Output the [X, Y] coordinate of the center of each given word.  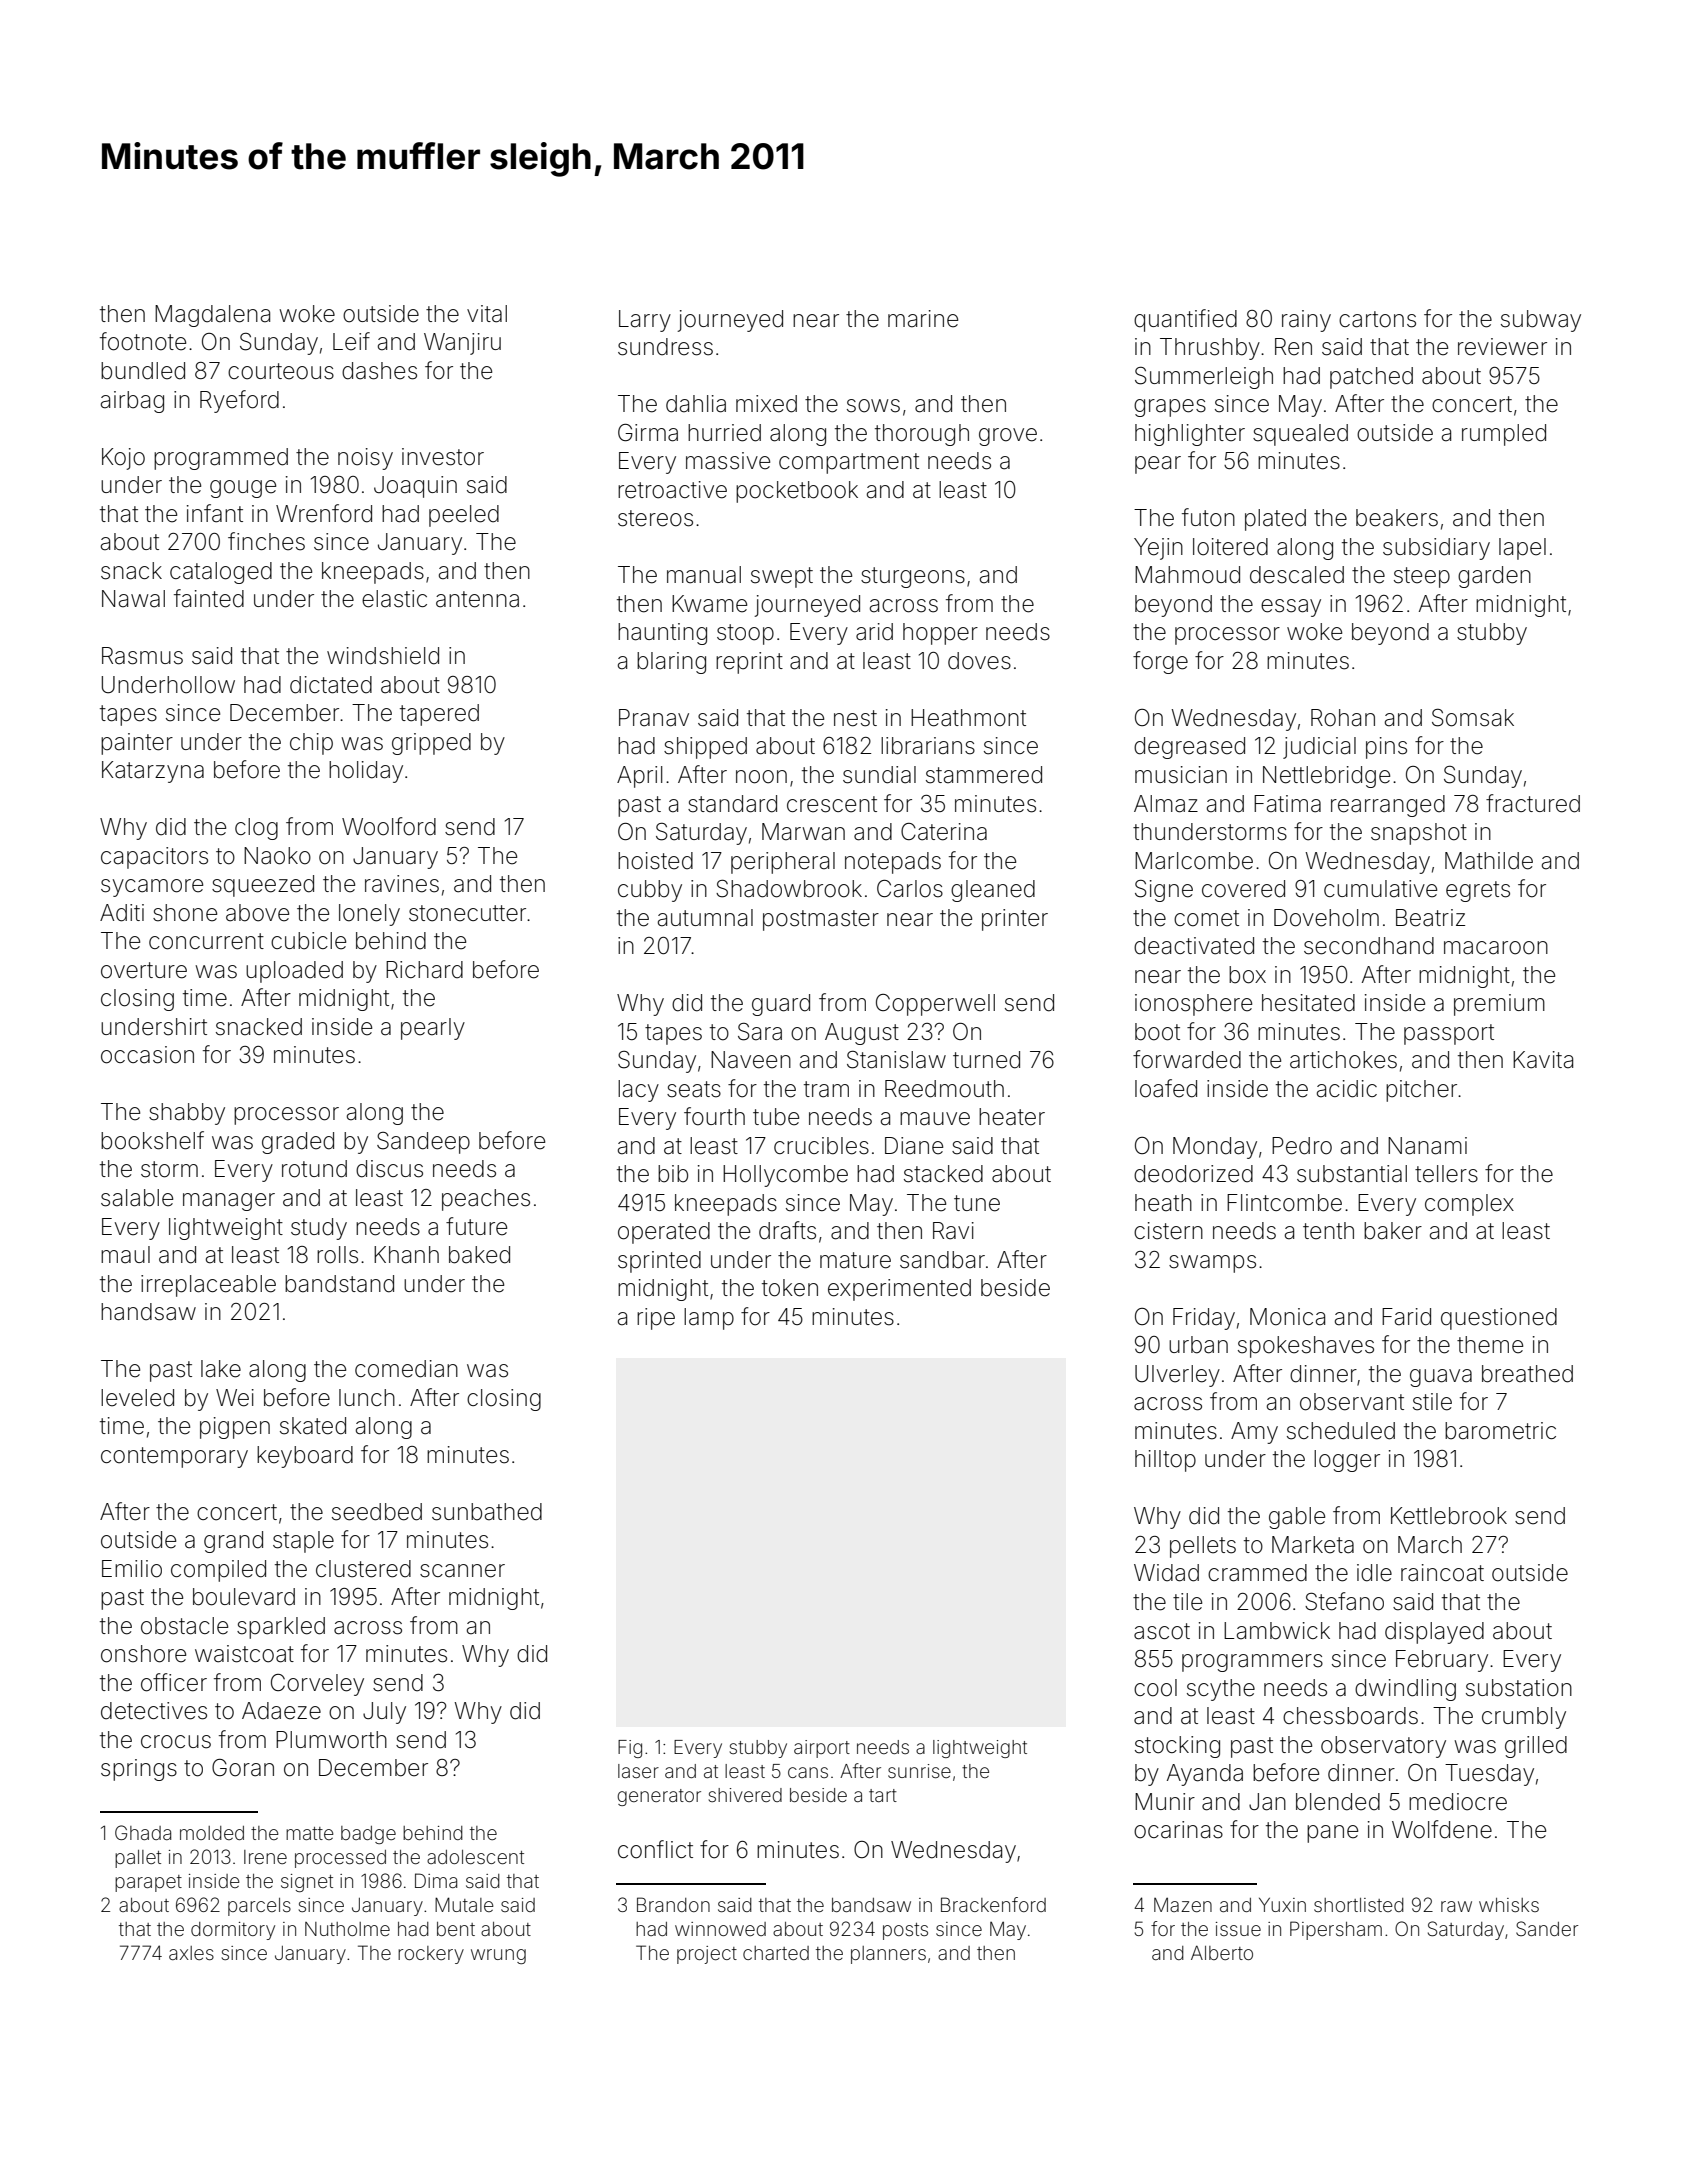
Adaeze [281, 1711]
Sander [1547, 1928]
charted [776, 1953]
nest [855, 718]
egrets [1478, 891]
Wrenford [324, 513]
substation [1519, 1688]
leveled [137, 1398]
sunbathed [487, 1512]
